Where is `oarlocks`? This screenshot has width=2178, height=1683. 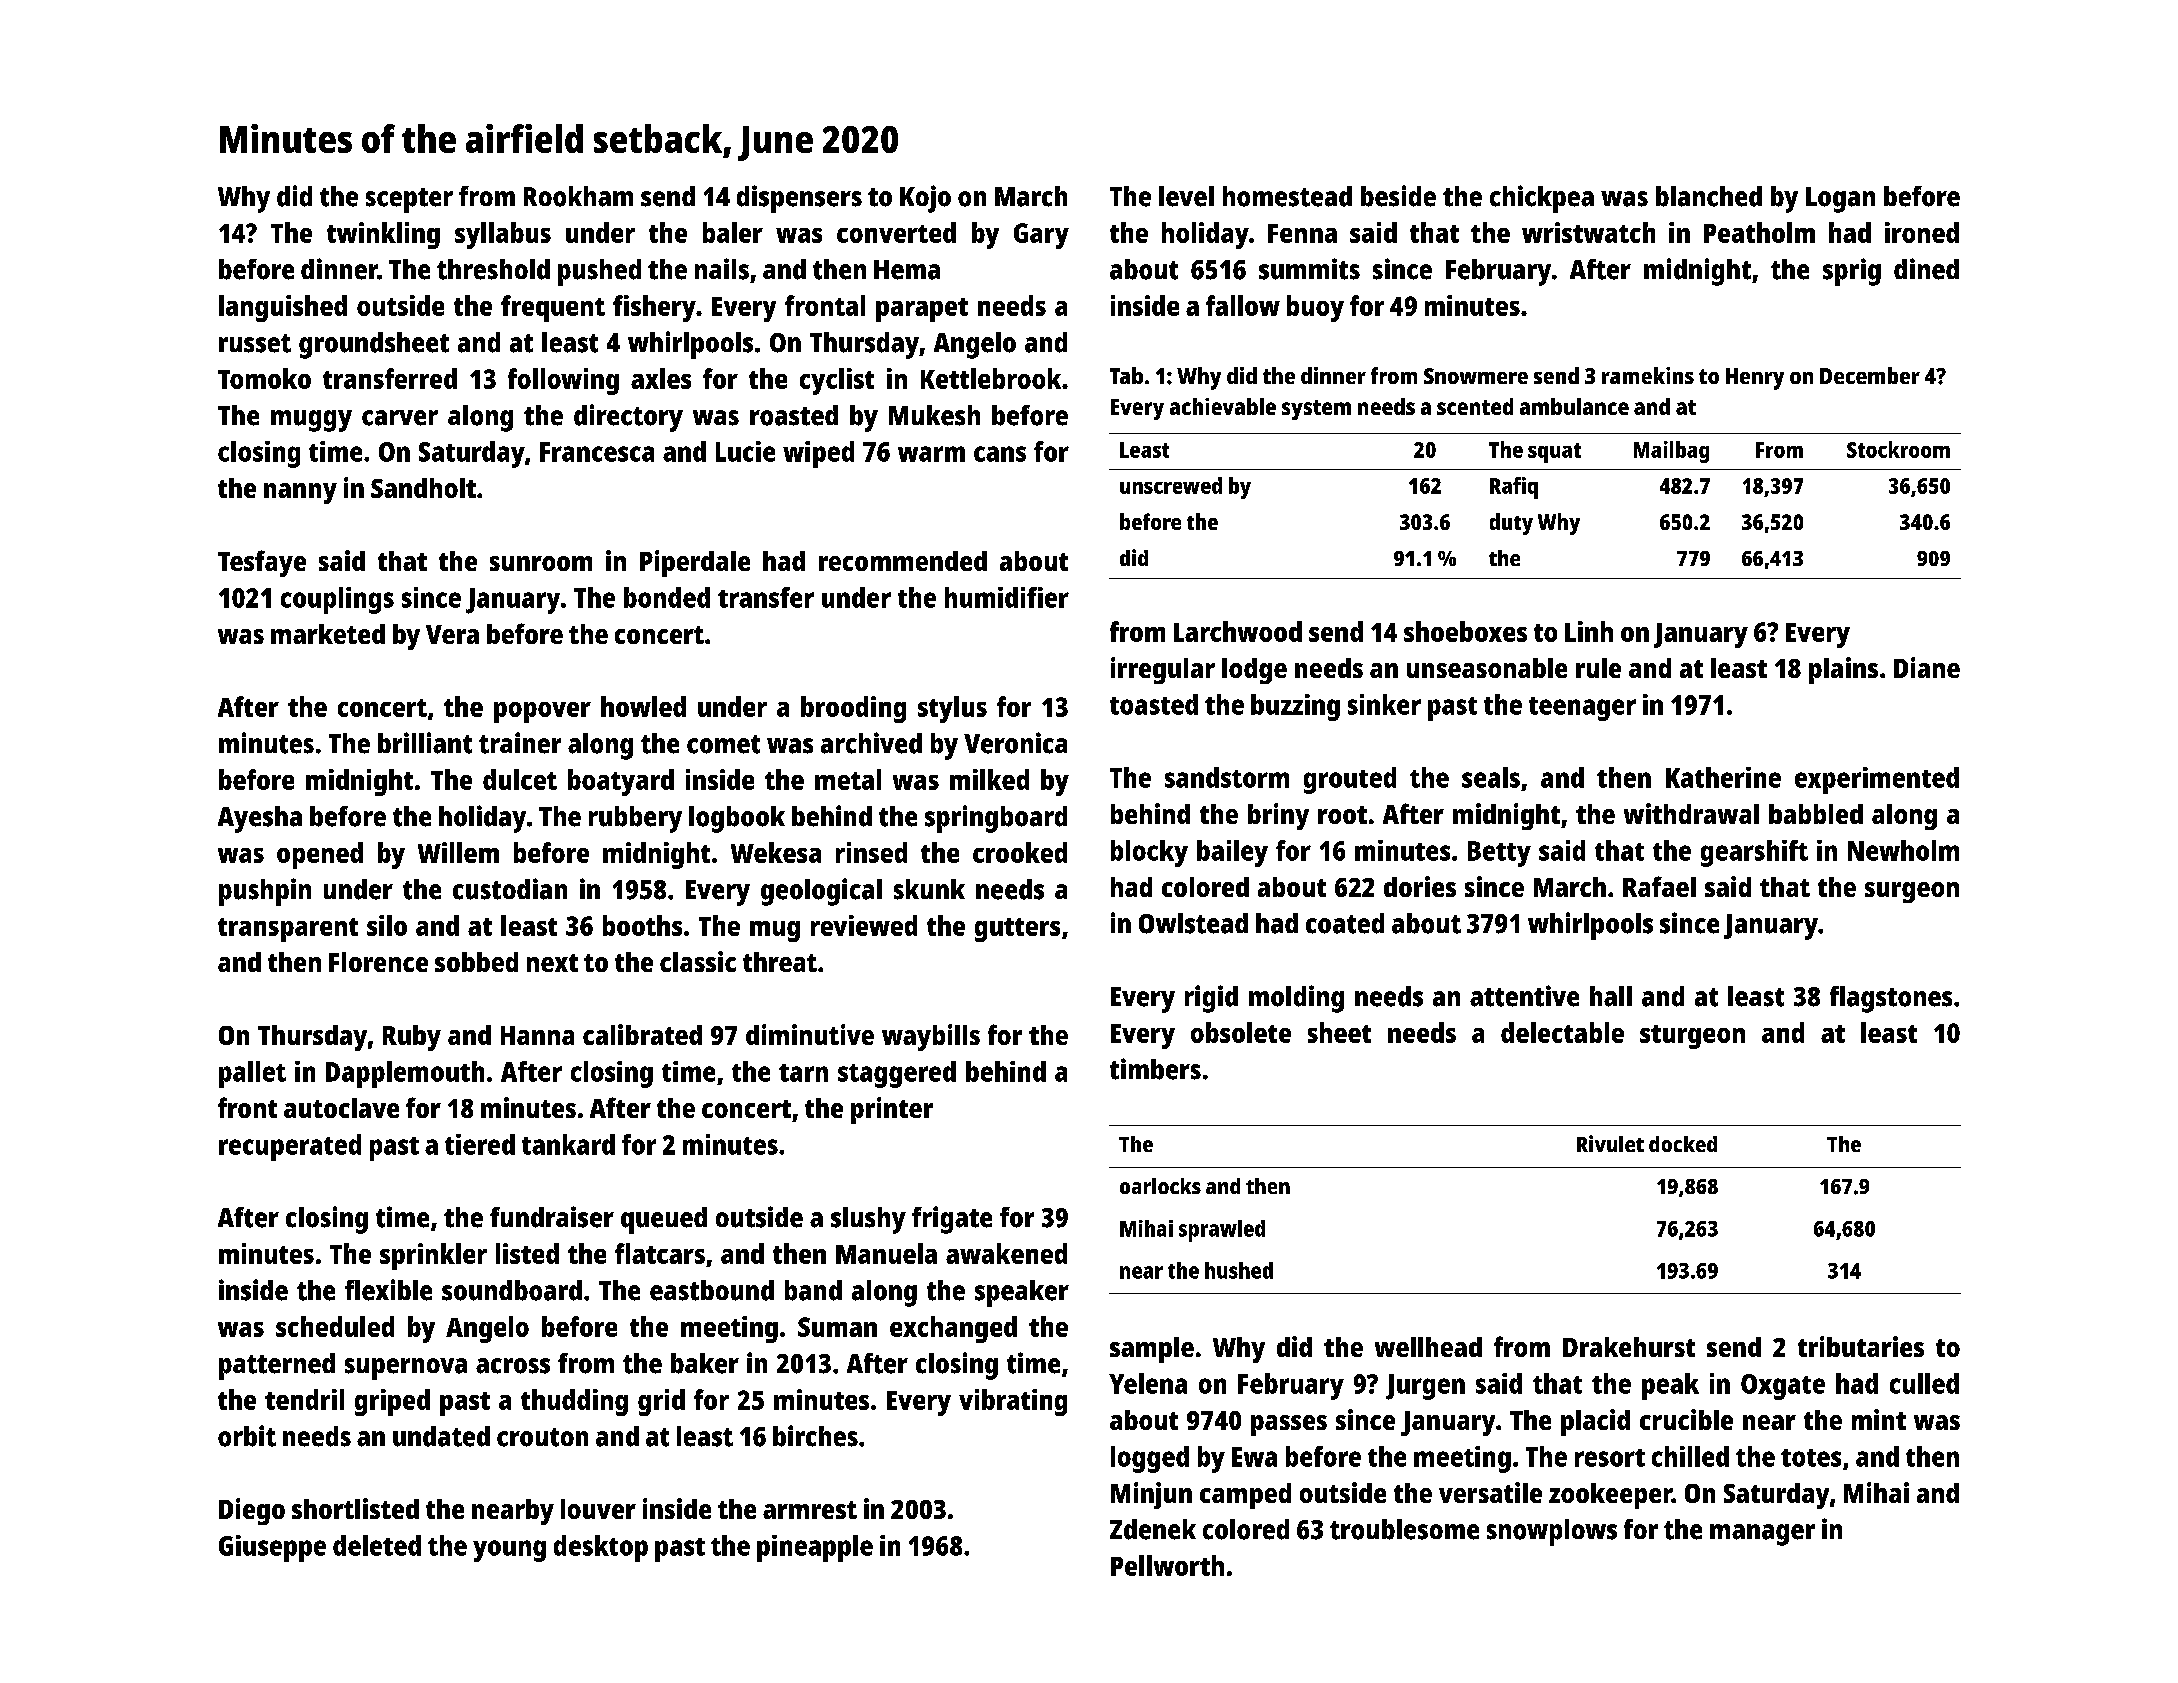
oarlocks is located at coordinates (1160, 1186).
